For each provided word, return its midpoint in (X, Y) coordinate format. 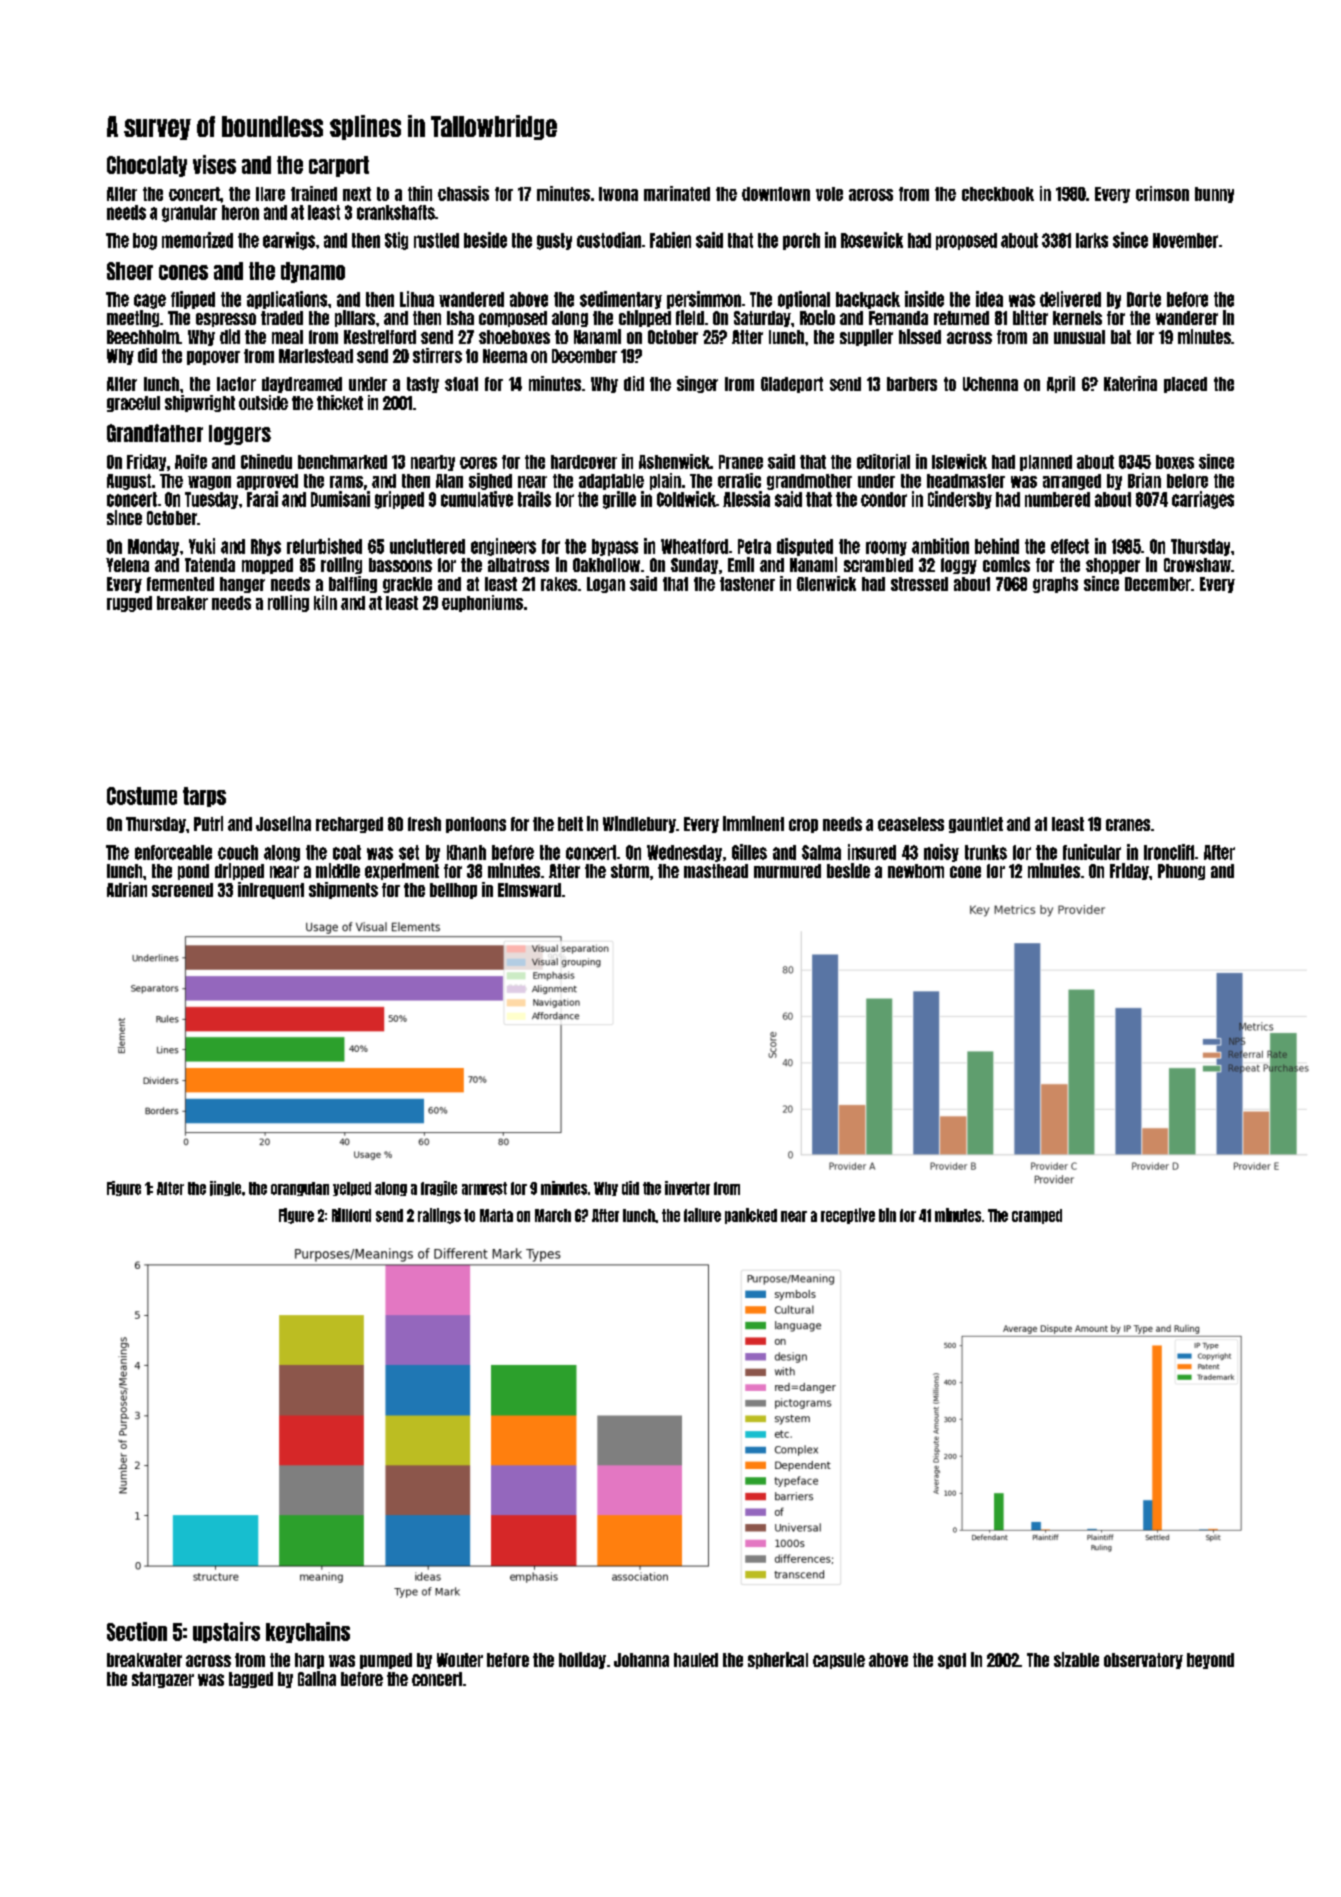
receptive (848, 1216)
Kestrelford (380, 337)
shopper (1113, 566)
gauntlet (976, 825)
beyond (1210, 1661)
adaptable (611, 482)
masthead (716, 871)
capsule (839, 1661)
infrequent (271, 890)
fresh (424, 824)
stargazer (163, 1680)
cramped (1037, 1216)
